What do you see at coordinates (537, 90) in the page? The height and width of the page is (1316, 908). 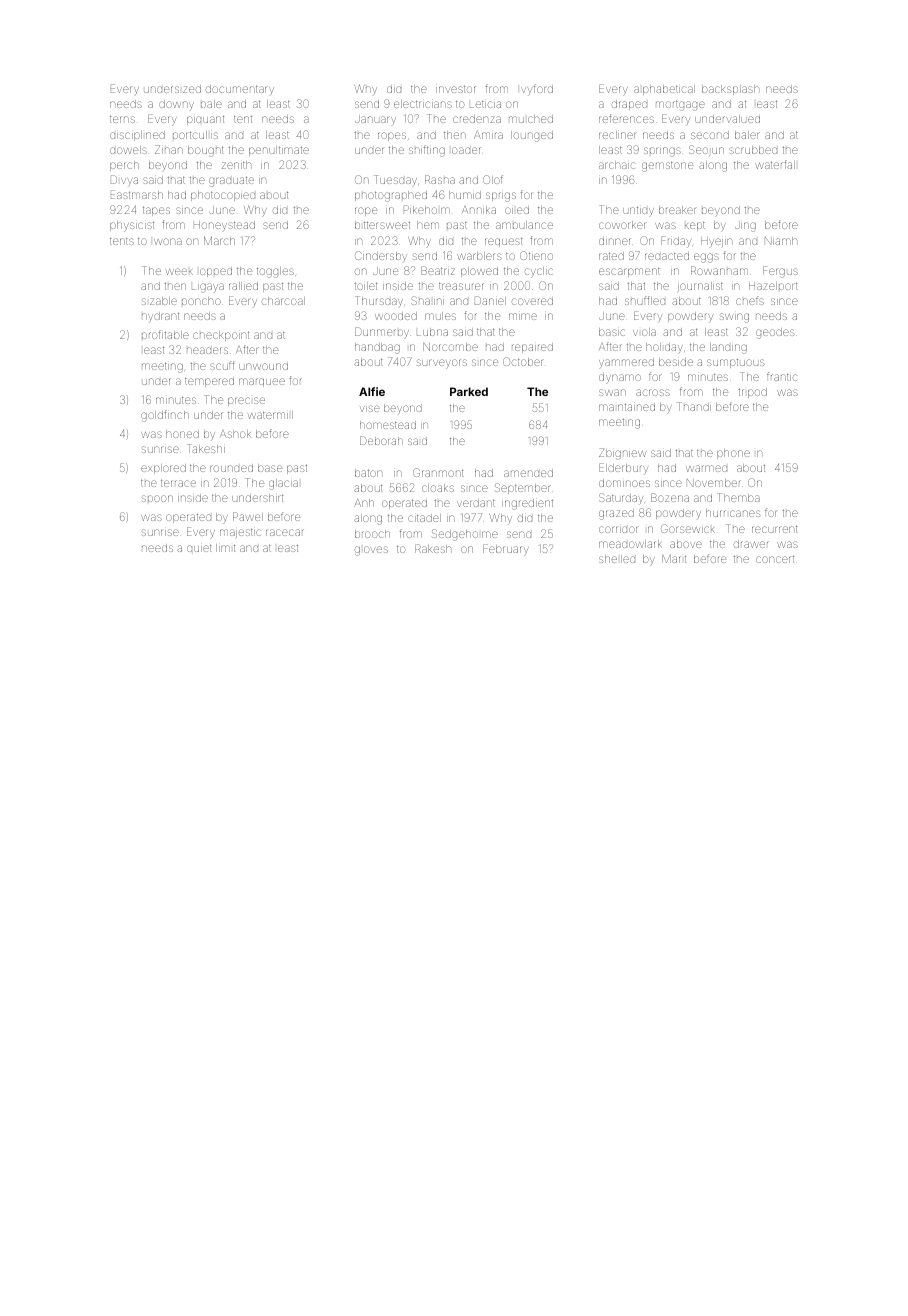 I see `Ivyford` at bounding box center [537, 90].
